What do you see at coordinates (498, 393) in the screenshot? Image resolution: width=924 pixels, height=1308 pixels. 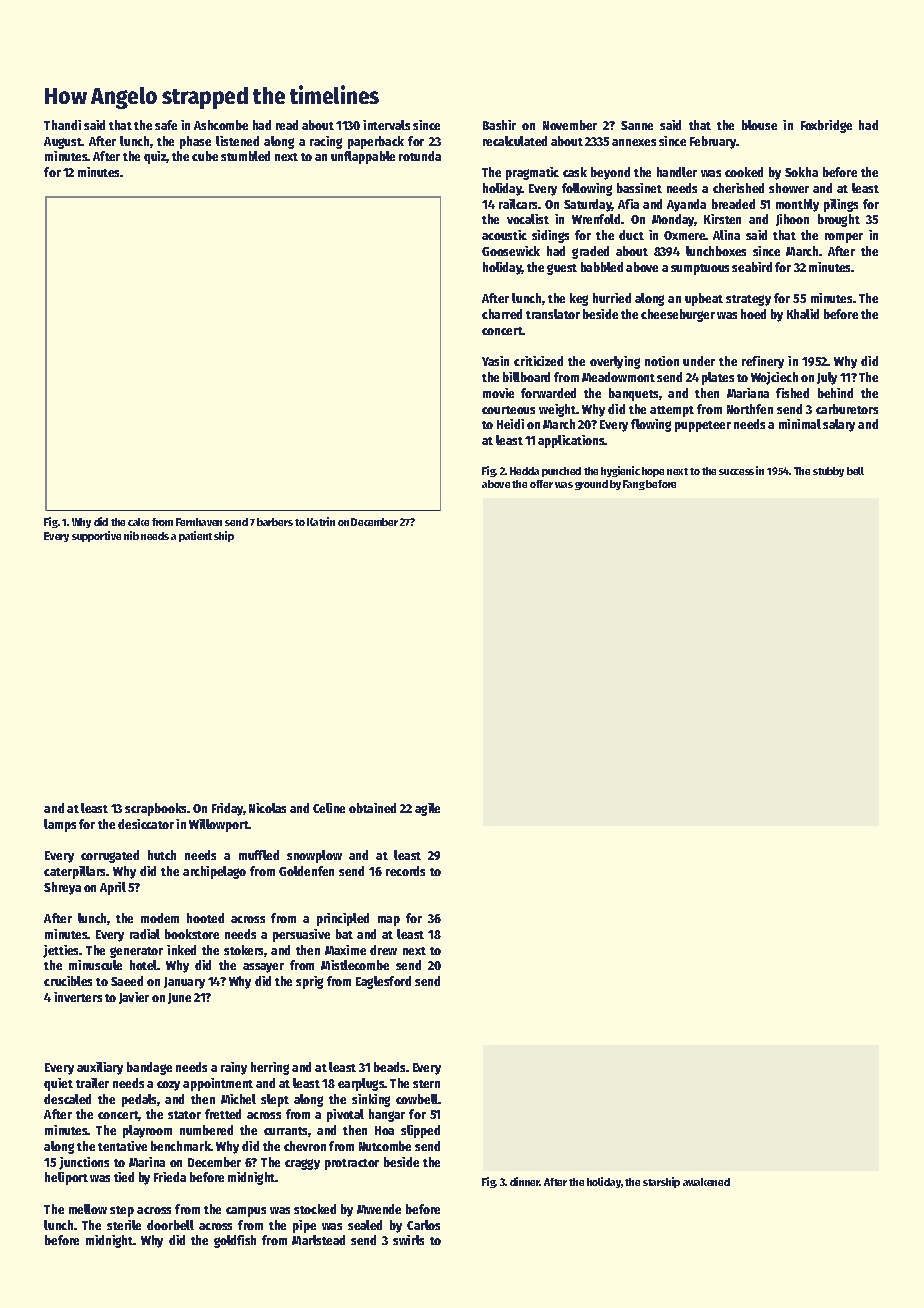 I see `movie` at bounding box center [498, 393].
